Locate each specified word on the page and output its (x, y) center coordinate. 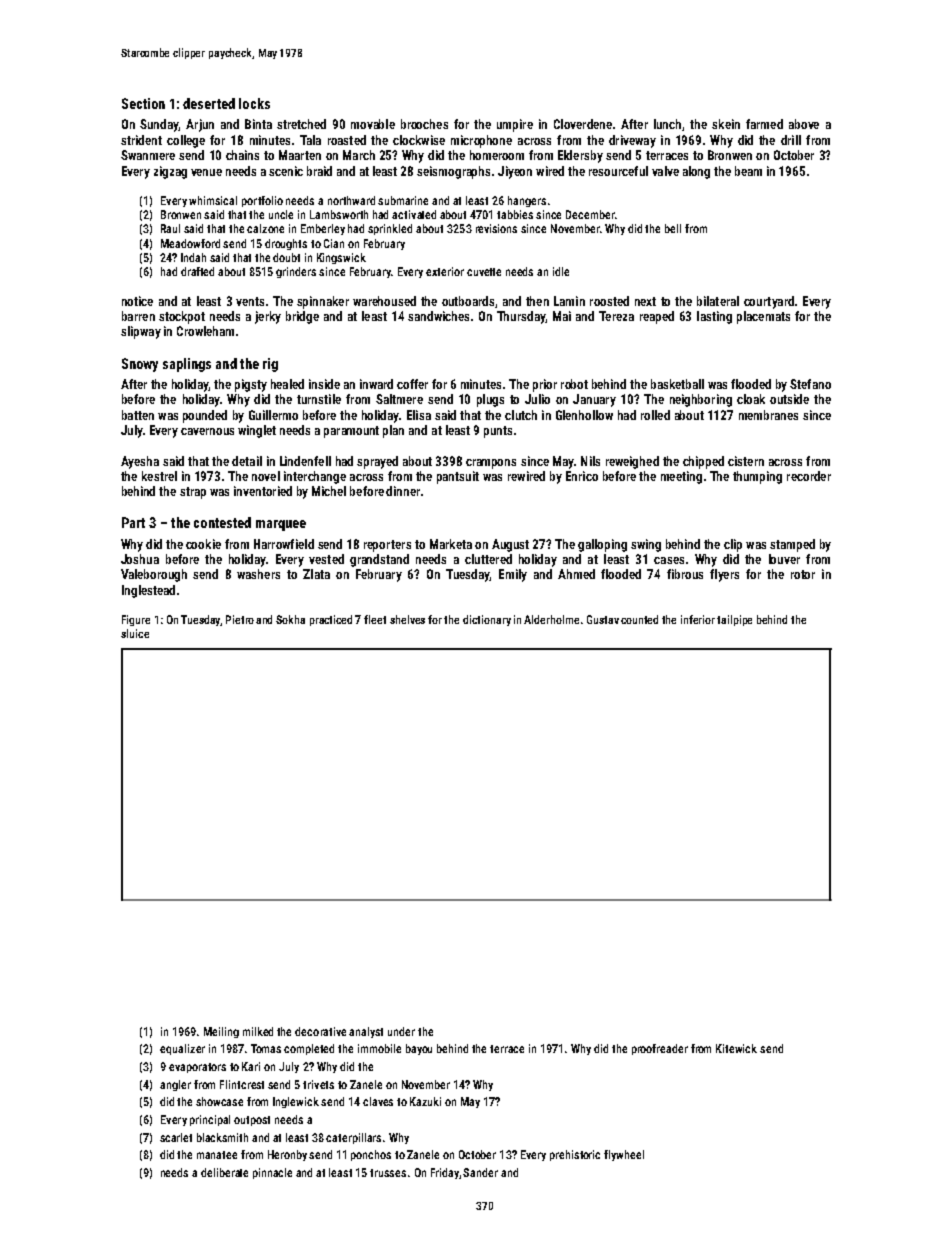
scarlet (176, 1137)
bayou (419, 1049)
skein (726, 124)
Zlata (316, 574)
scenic (286, 171)
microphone (481, 141)
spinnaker (323, 302)
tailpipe (734, 620)
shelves (407, 619)
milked (258, 1031)
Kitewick (736, 1048)
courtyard (769, 302)
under (401, 1031)
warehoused (384, 301)
